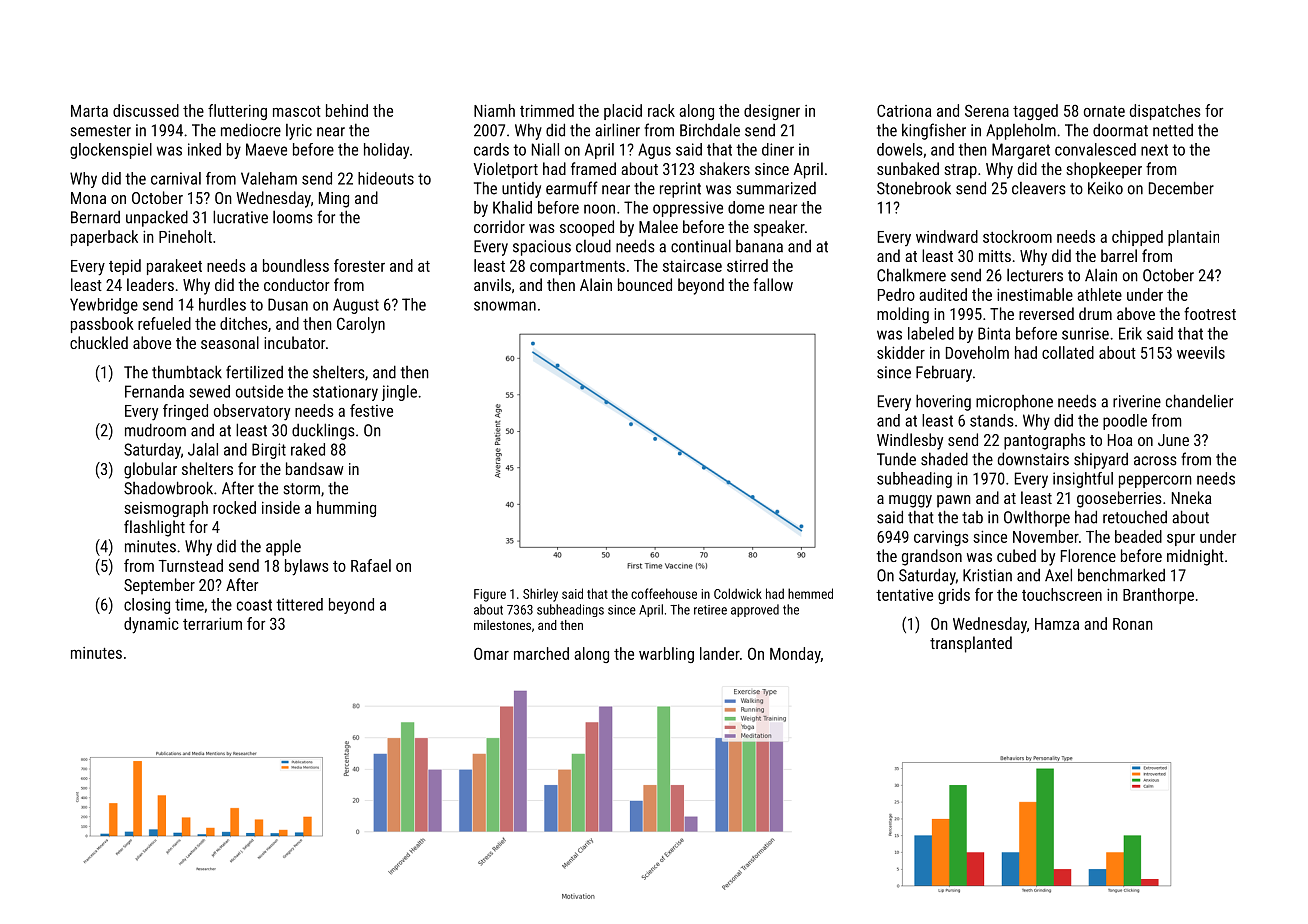 The image size is (1308, 924). Describe the element at coordinates (987, 110) in the screenshot. I see `Serena` at that location.
